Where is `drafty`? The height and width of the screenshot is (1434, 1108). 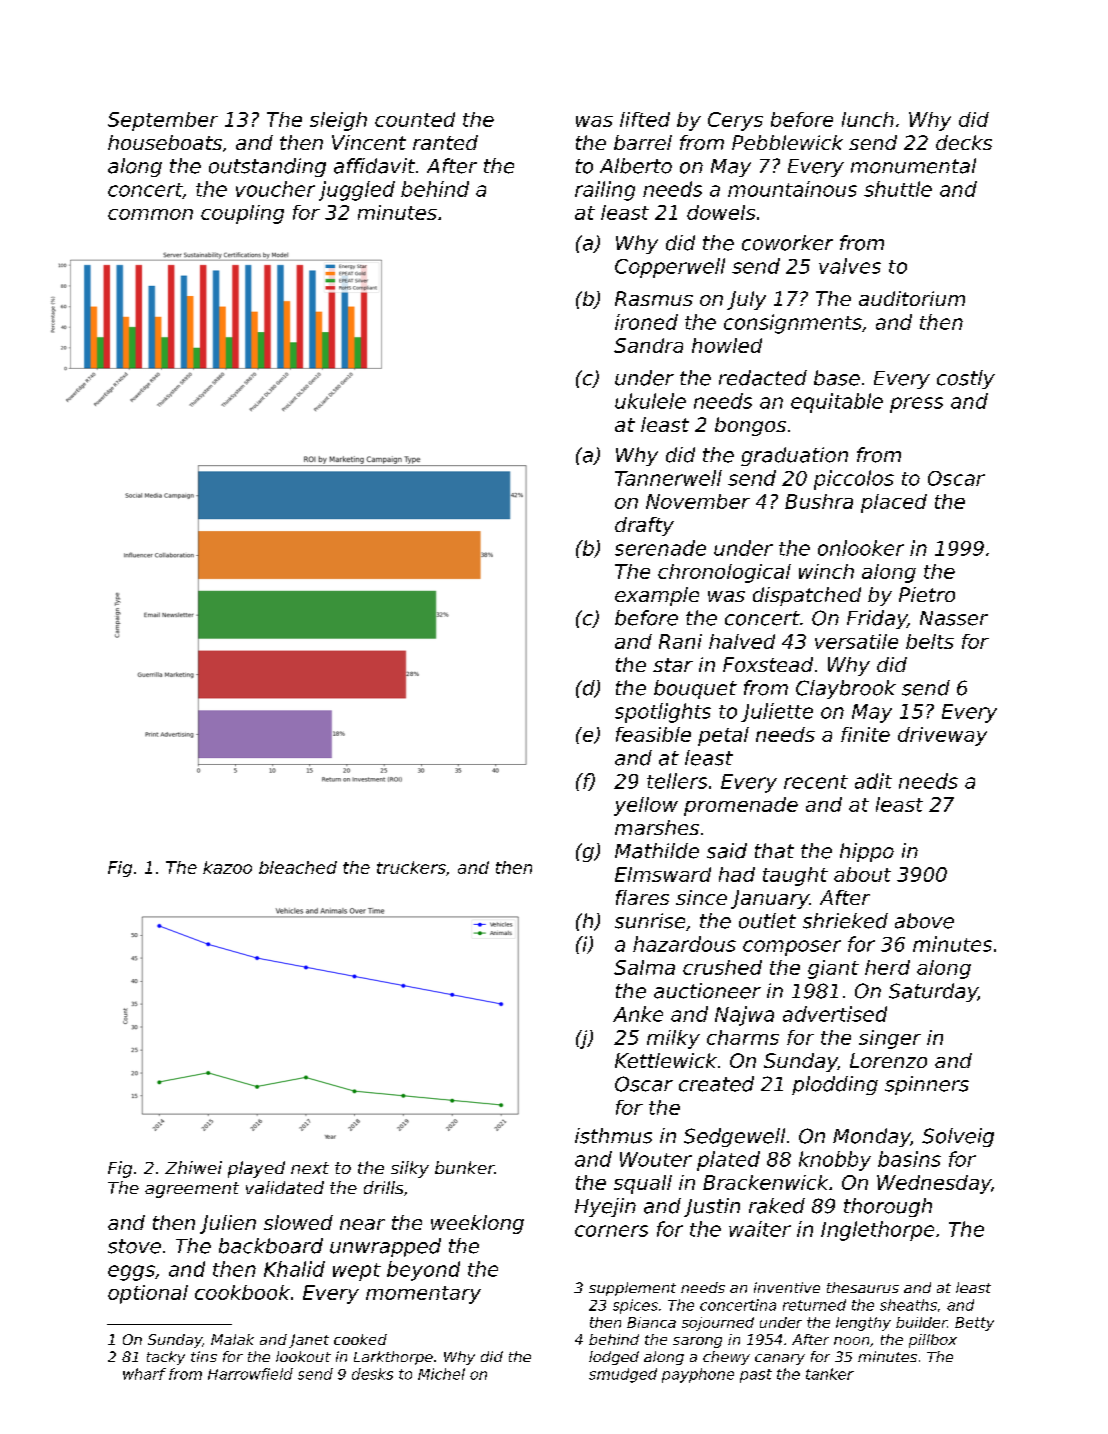 drafty is located at coordinates (644, 526).
